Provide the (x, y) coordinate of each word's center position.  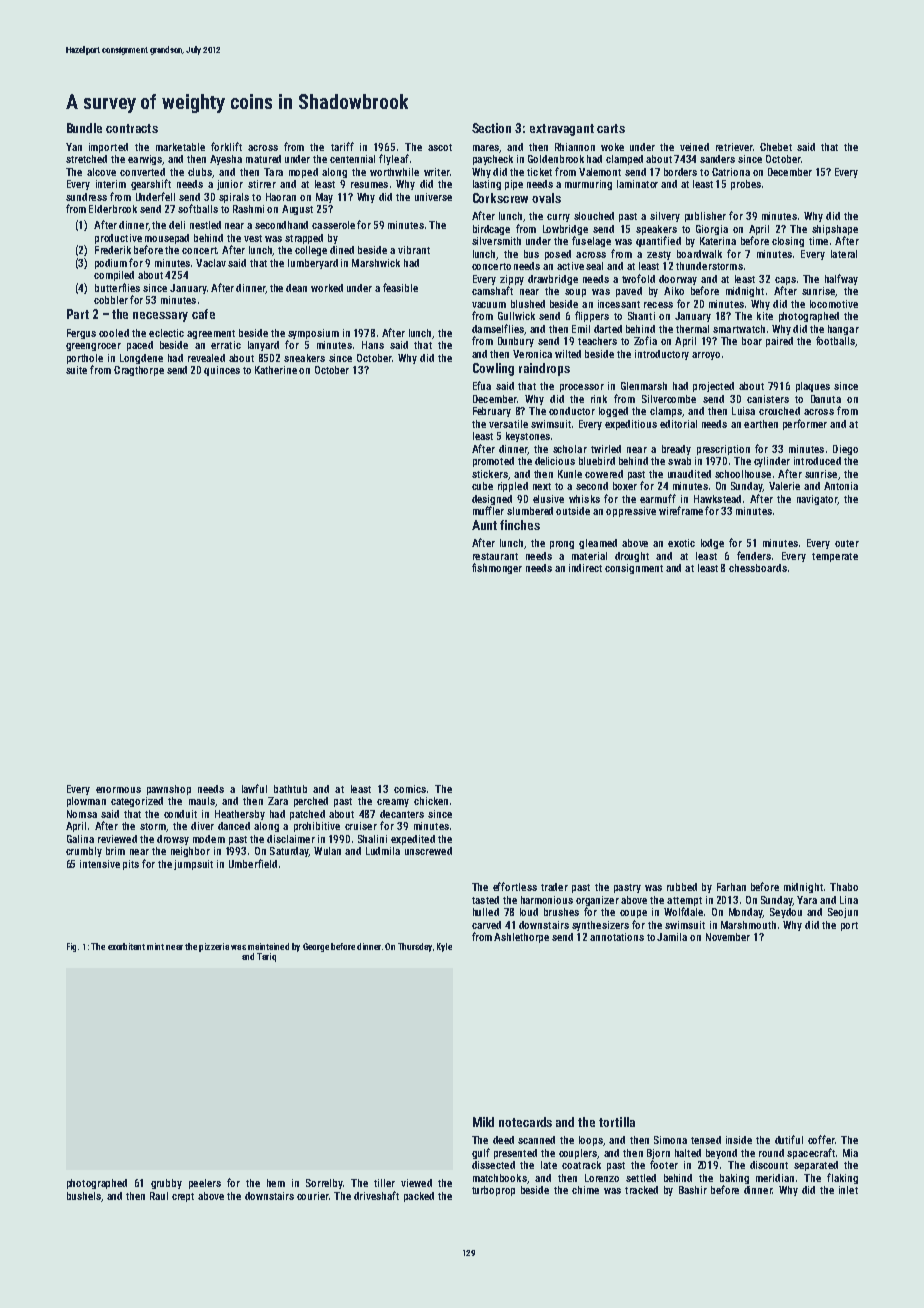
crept (183, 1197)
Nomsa (82, 814)
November (728, 937)
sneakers (304, 358)
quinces (222, 371)
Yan (74, 147)
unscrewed (428, 851)
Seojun (843, 913)
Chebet (776, 147)
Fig (71, 947)
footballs (835, 340)
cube (482, 486)
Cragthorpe (139, 371)
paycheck (493, 160)
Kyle (444, 947)
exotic (681, 543)
